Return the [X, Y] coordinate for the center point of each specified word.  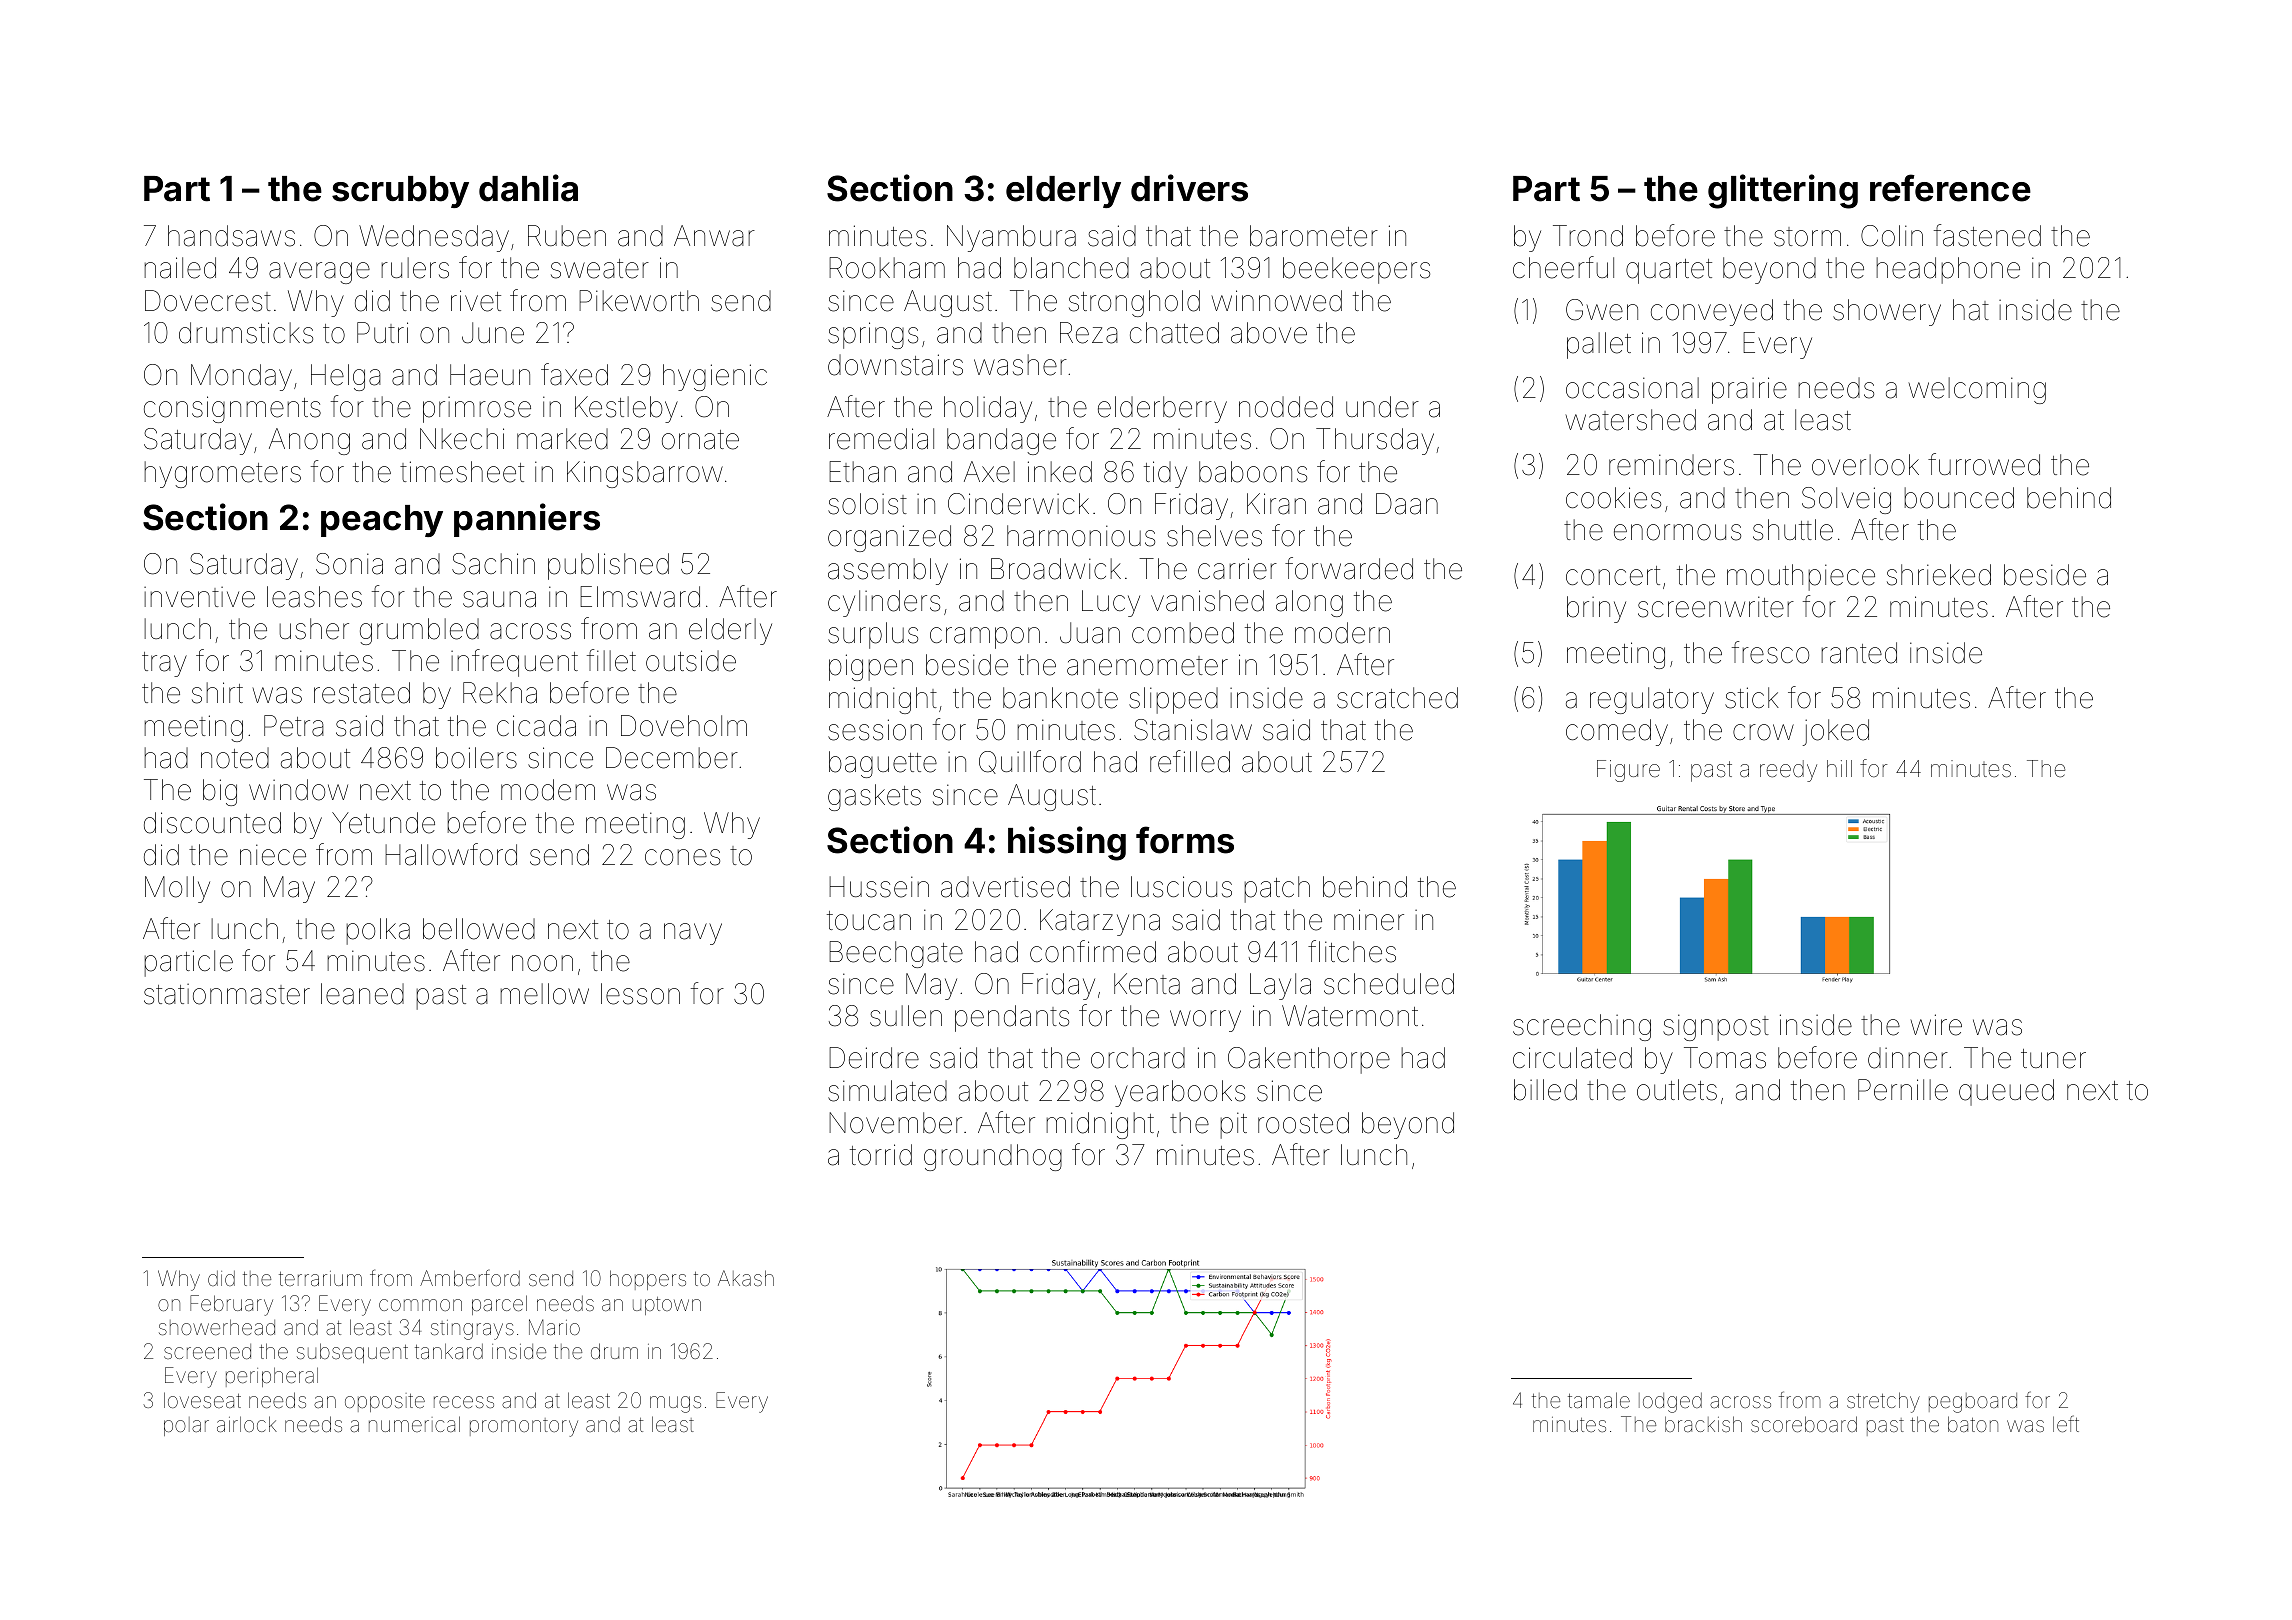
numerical [414, 1424]
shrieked [1939, 575]
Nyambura [1011, 238]
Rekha [500, 693]
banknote [1060, 698]
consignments [232, 409]
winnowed [1277, 301]
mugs [675, 1404]
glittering [1783, 191]
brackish [1703, 1424]
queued [2006, 1092]
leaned [362, 994]
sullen [906, 1016]
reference [1950, 188]
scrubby [400, 192]
